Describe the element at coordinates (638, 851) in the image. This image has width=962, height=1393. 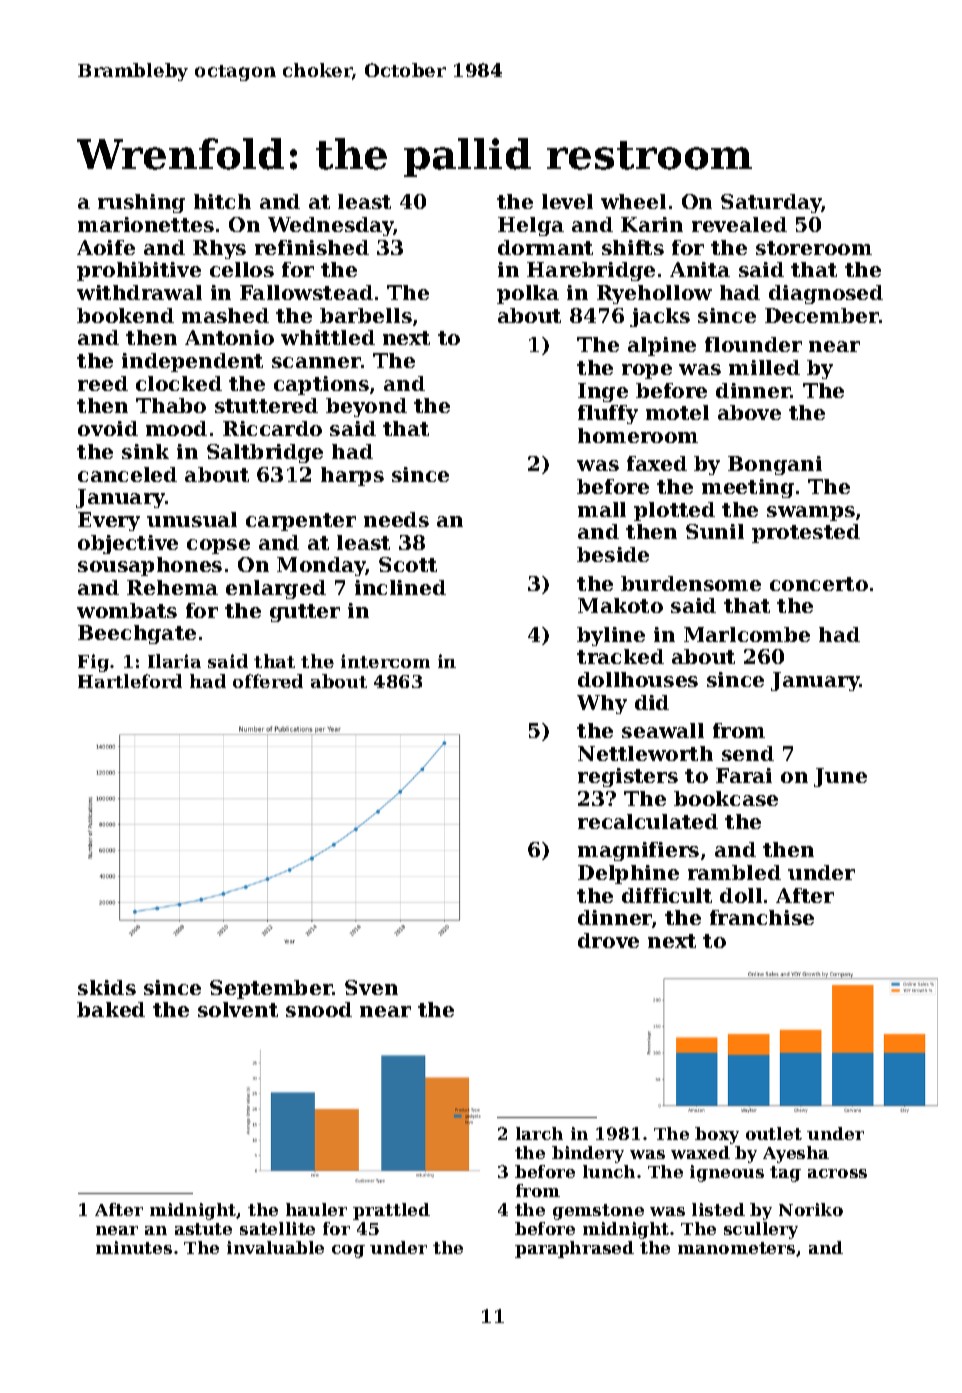
I see `magnifiers` at that location.
